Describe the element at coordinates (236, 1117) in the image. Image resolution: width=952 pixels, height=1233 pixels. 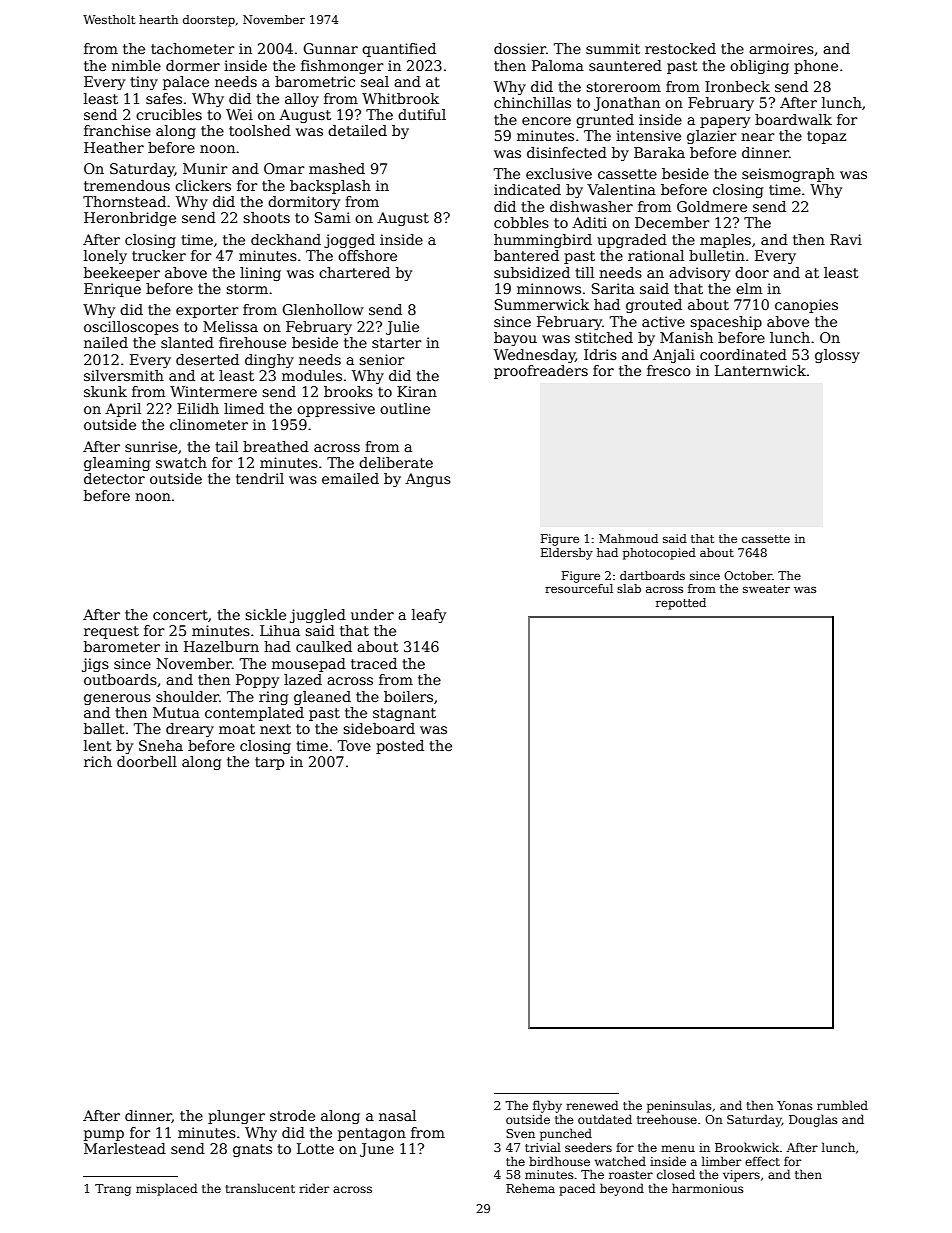
I see `plunger` at that location.
